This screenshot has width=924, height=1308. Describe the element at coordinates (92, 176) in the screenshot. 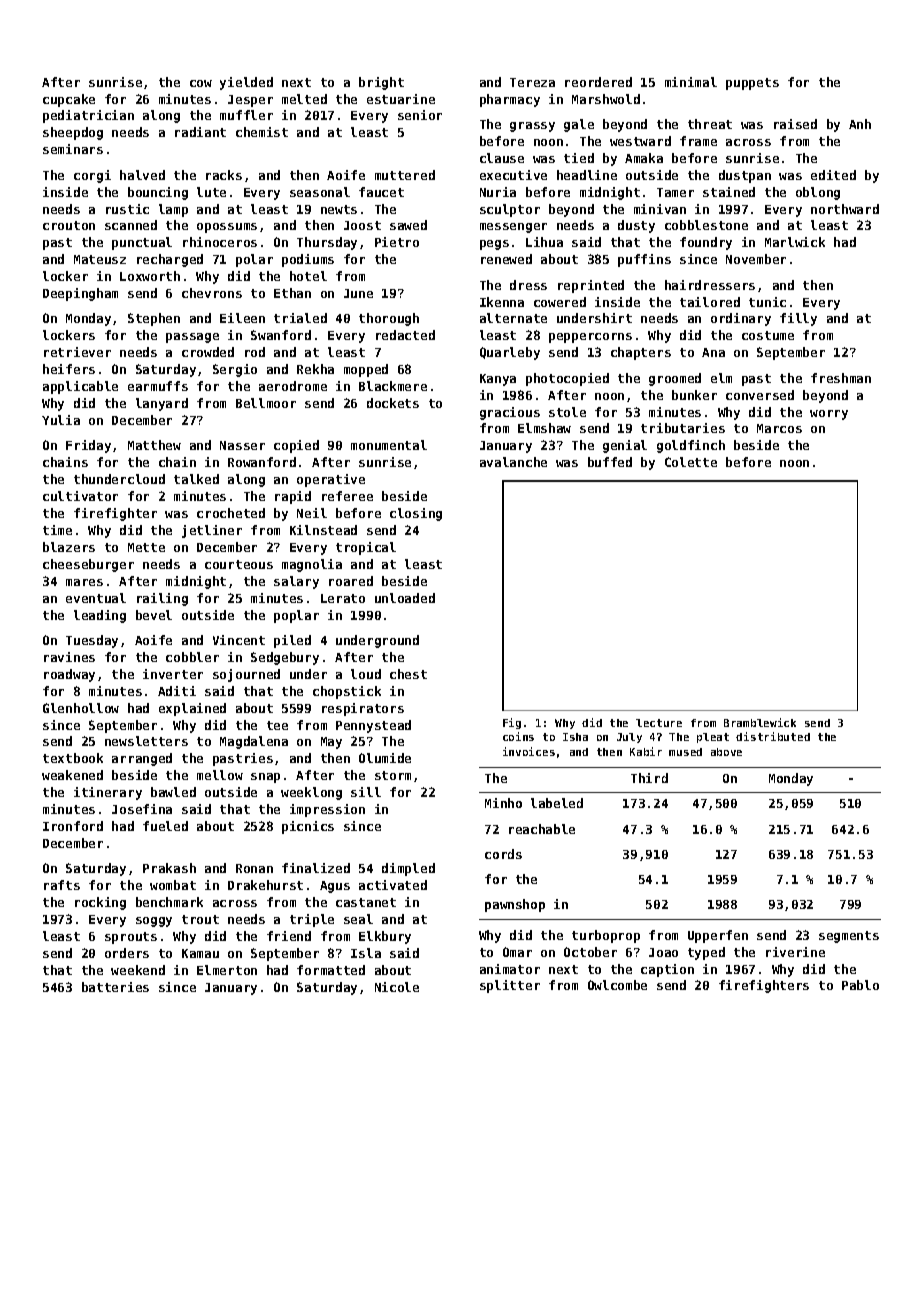

I see `corgi` at that location.
